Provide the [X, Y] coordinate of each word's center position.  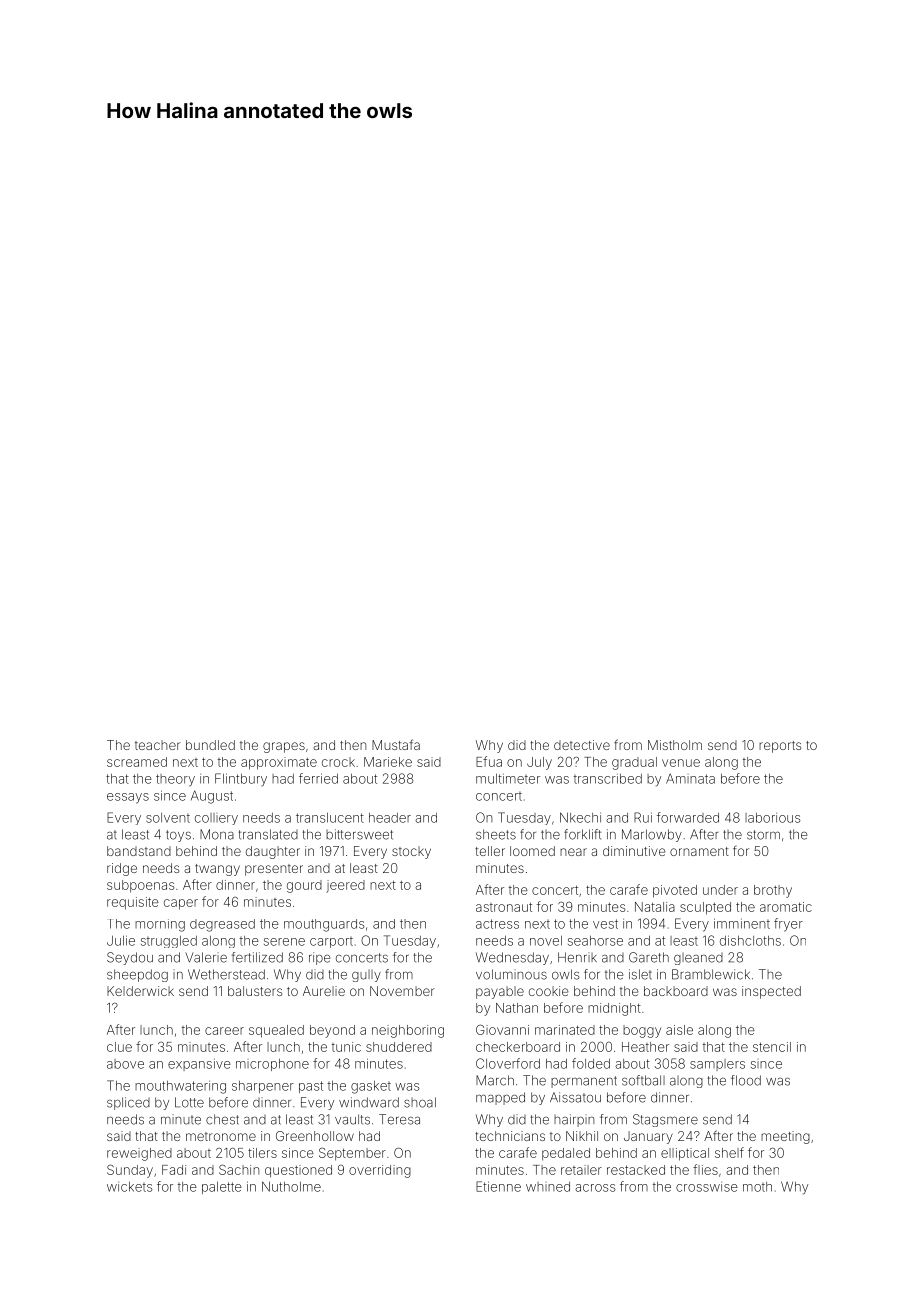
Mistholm [675, 745]
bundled [210, 745]
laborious [773, 818]
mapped [500, 1098]
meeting [785, 1137]
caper [181, 904]
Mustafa [396, 744]
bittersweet [359, 834]
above [125, 1064]
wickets [130, 1187]
